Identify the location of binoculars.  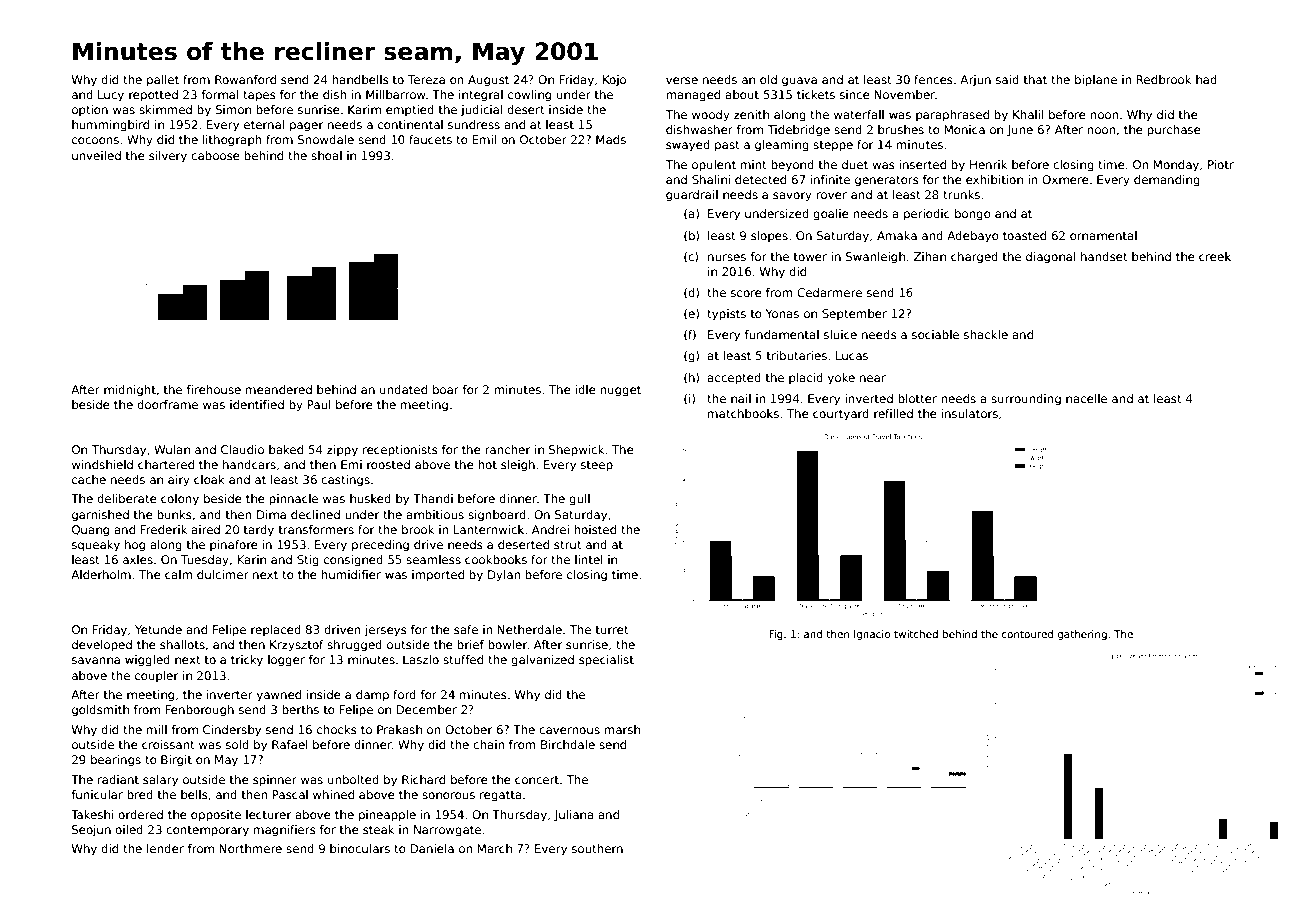
(360, 848).
